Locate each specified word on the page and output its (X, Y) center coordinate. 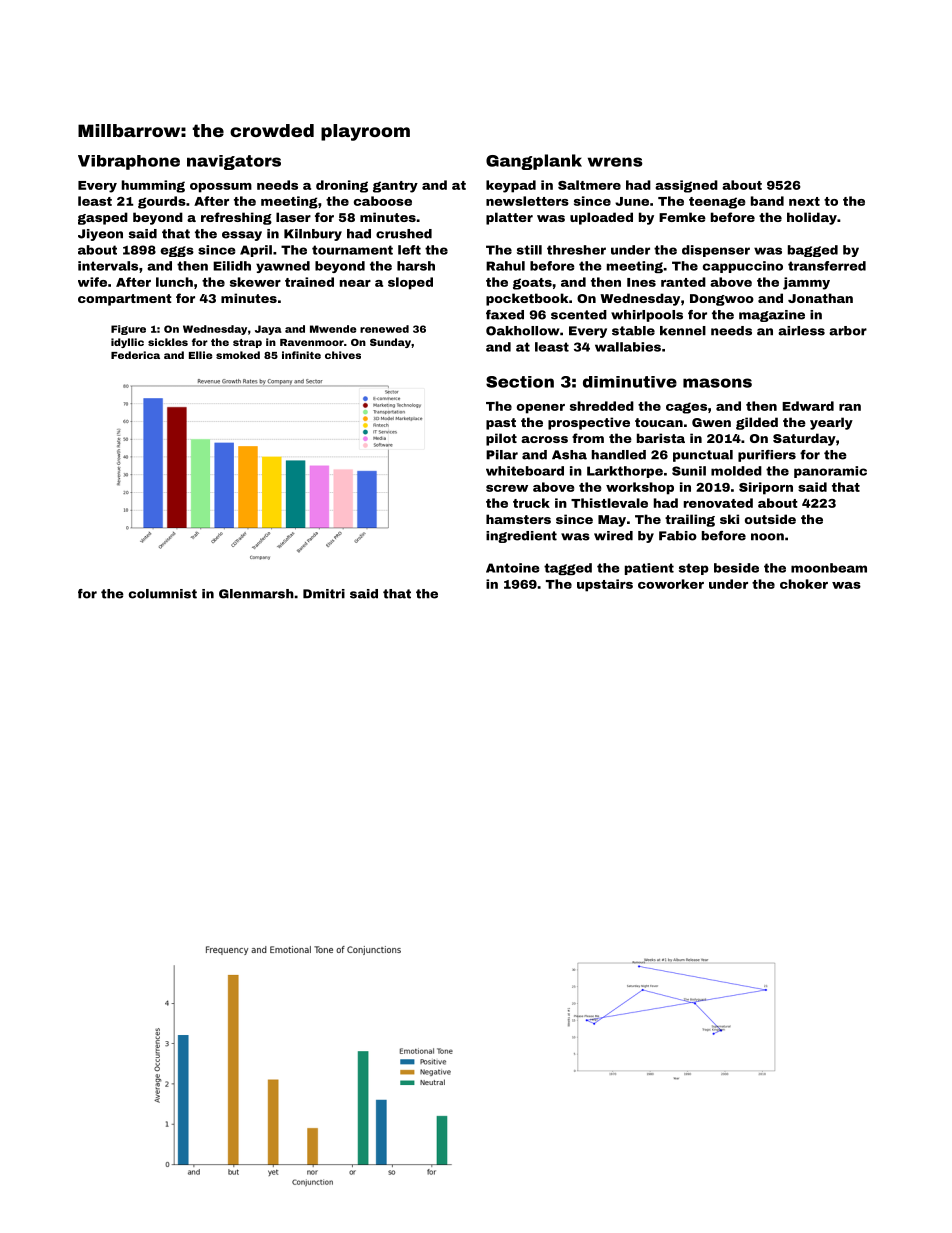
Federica (135, 355)
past (501, 424)
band (767, 201)
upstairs (605, 585)
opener (541, 409)
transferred (827, 266)
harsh (416, 266)
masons (717, 383)
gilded (757, 423)
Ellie (200, 355)
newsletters (527, 201)
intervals (108, 266)
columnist (163, 594)
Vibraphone (129, 162)
